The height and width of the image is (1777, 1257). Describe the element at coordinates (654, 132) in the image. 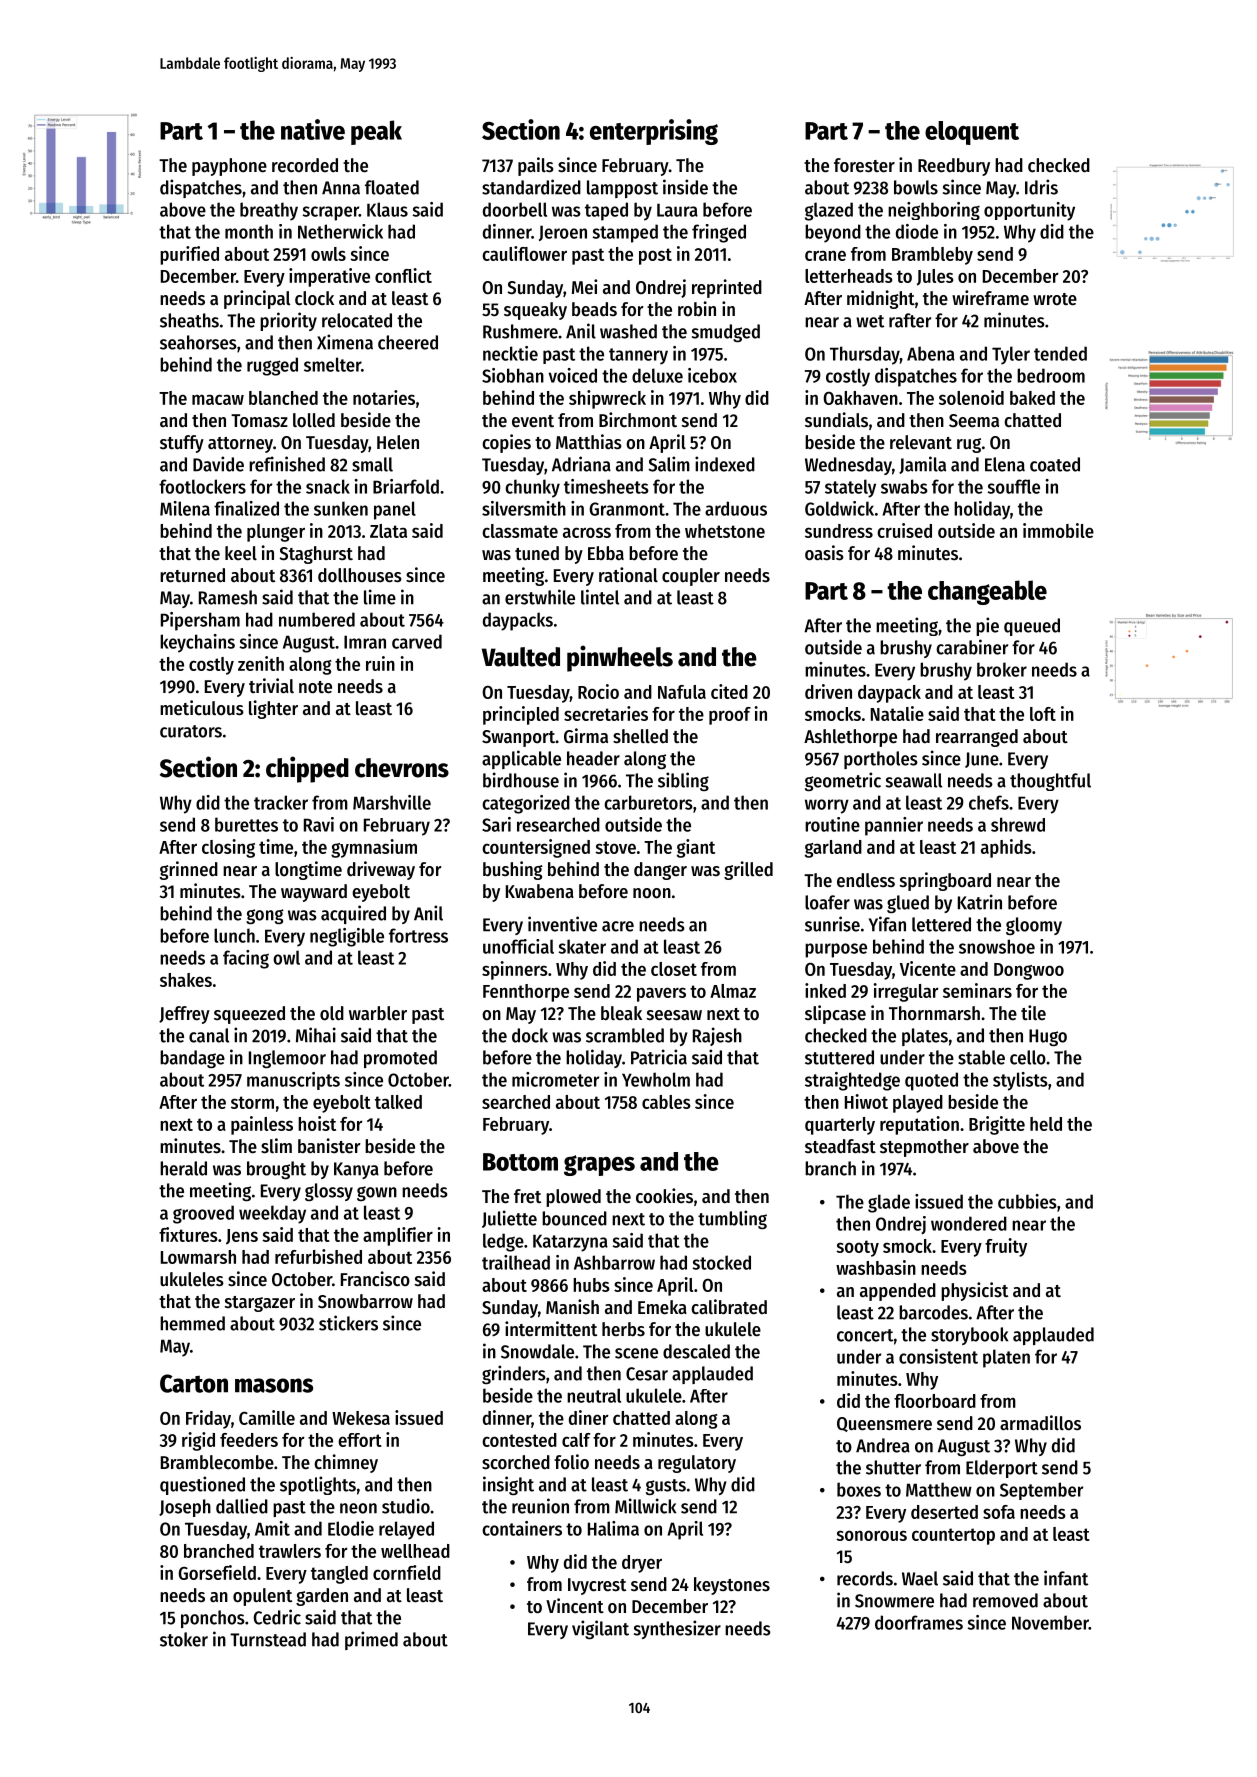

I see `enterprising` at that location.
